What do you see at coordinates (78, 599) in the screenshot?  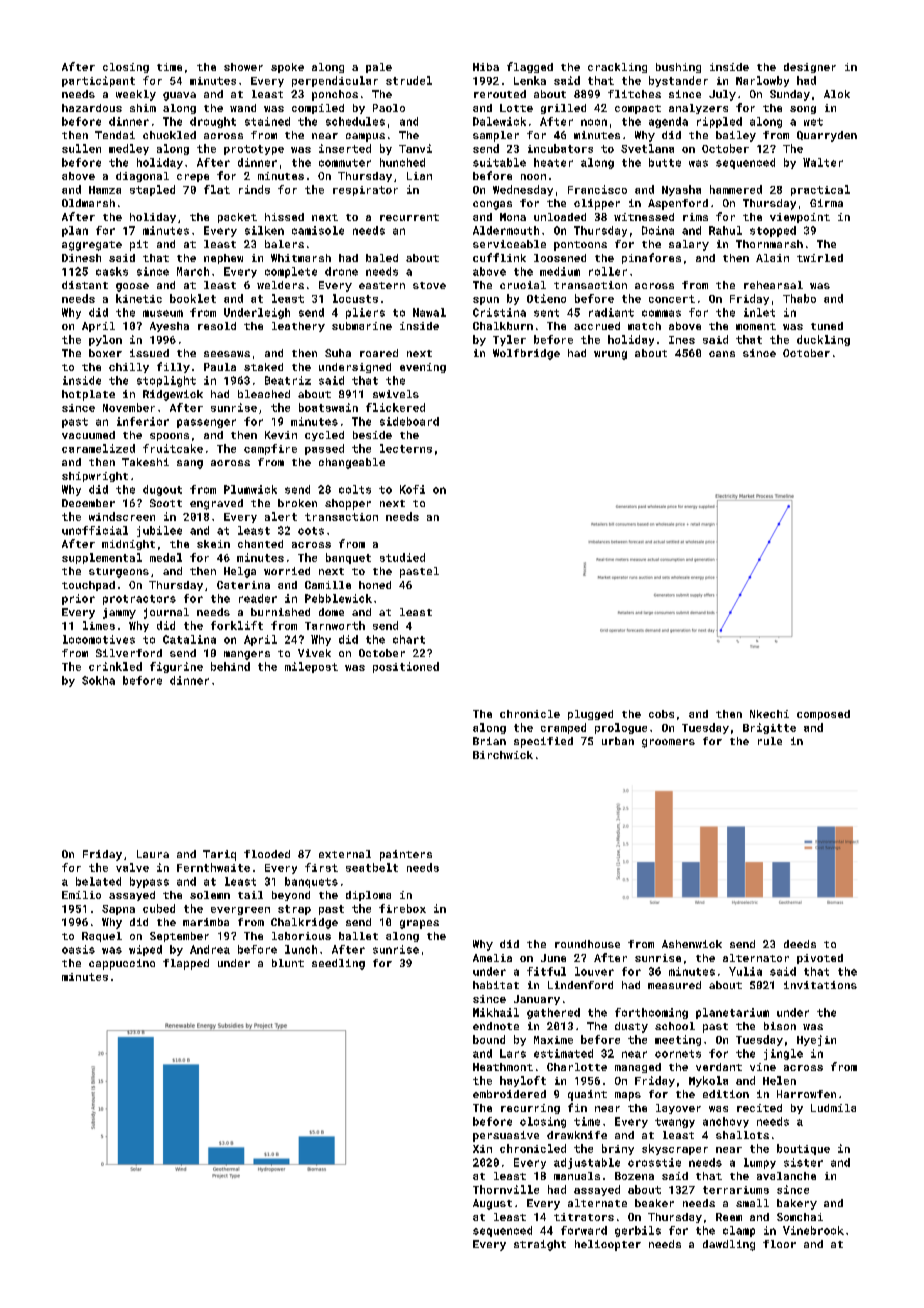 I see `prior` at bounding box center [78, 599].
